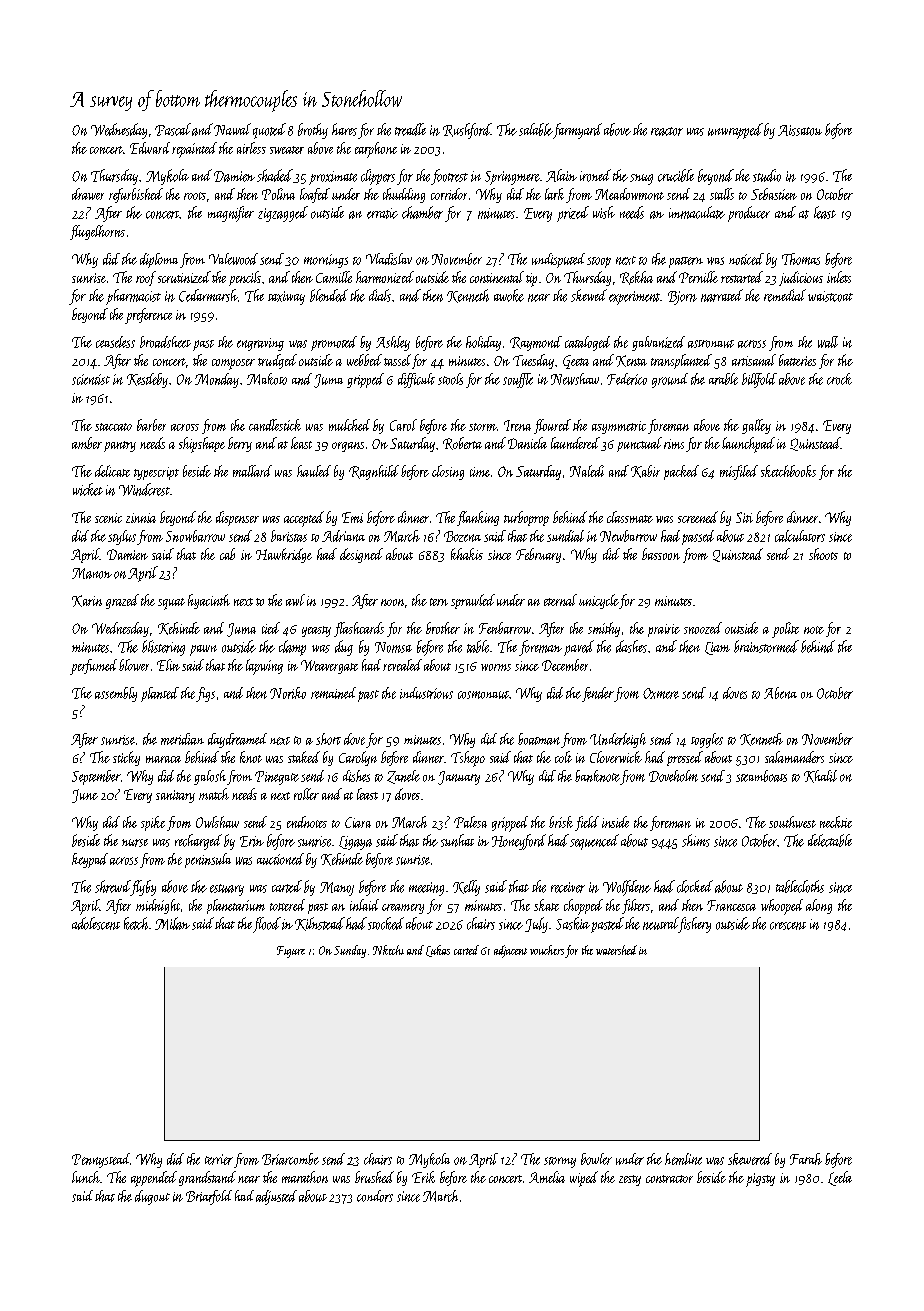  What do you see at coordinates (619, 427) in the image?
I see `asymmetric` at bounding box center [619, 427].
